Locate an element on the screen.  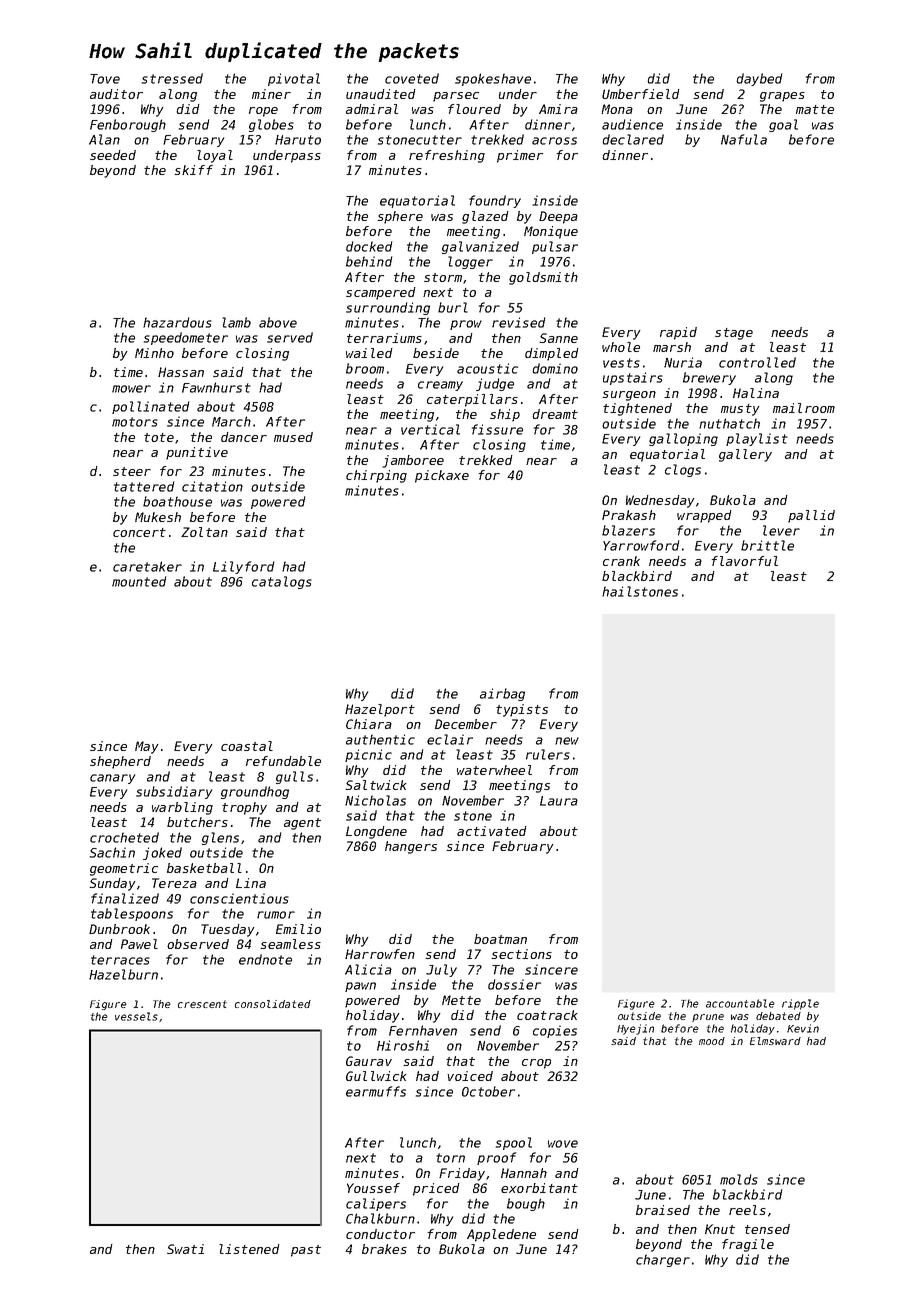
Swati is located at coordinates (185, 1249).
